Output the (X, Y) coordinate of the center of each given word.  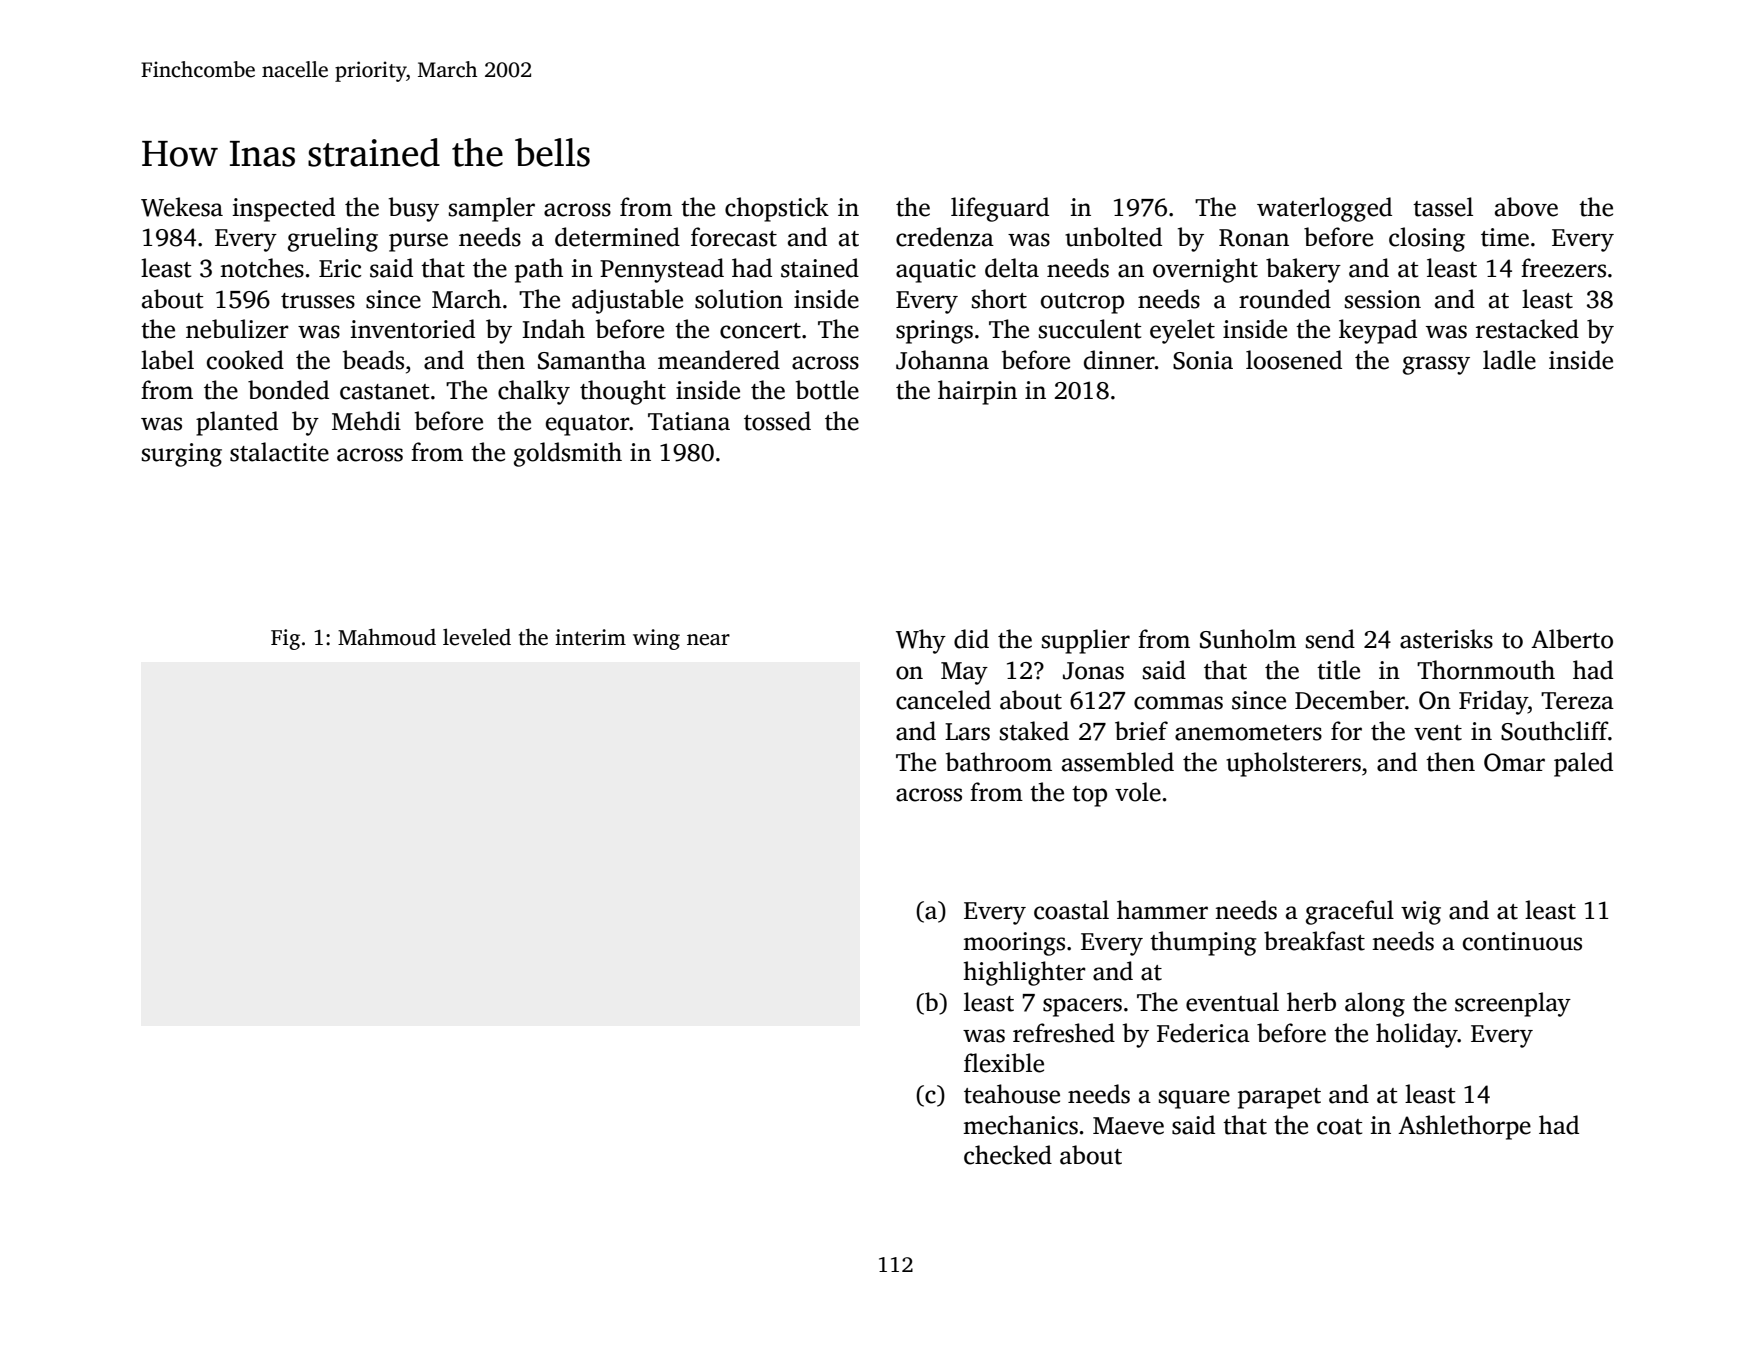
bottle (827, 390)
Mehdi (366, 421)
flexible (1004, 1063)
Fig (285, 639)
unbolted (1113, 237)
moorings (1014, 944)
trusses (318, 301)
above (1526, 207)
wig (1421, 913)
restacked (1527, 329)
